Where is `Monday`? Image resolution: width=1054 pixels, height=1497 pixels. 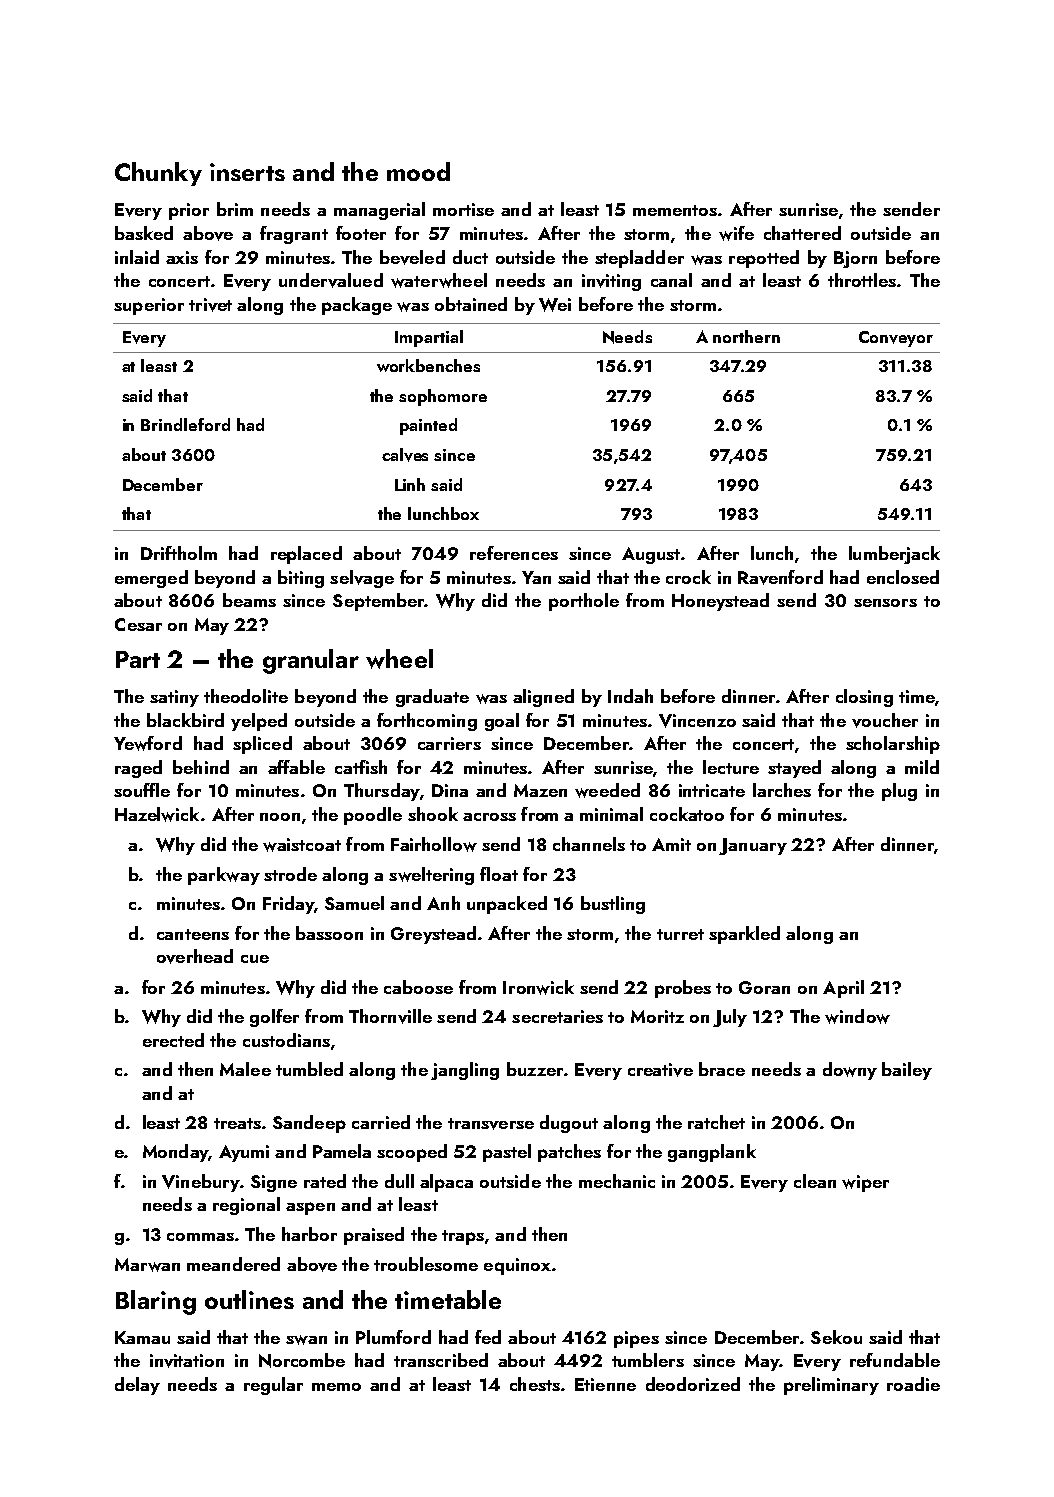
Monday is located at coordinates (175, 1153).
